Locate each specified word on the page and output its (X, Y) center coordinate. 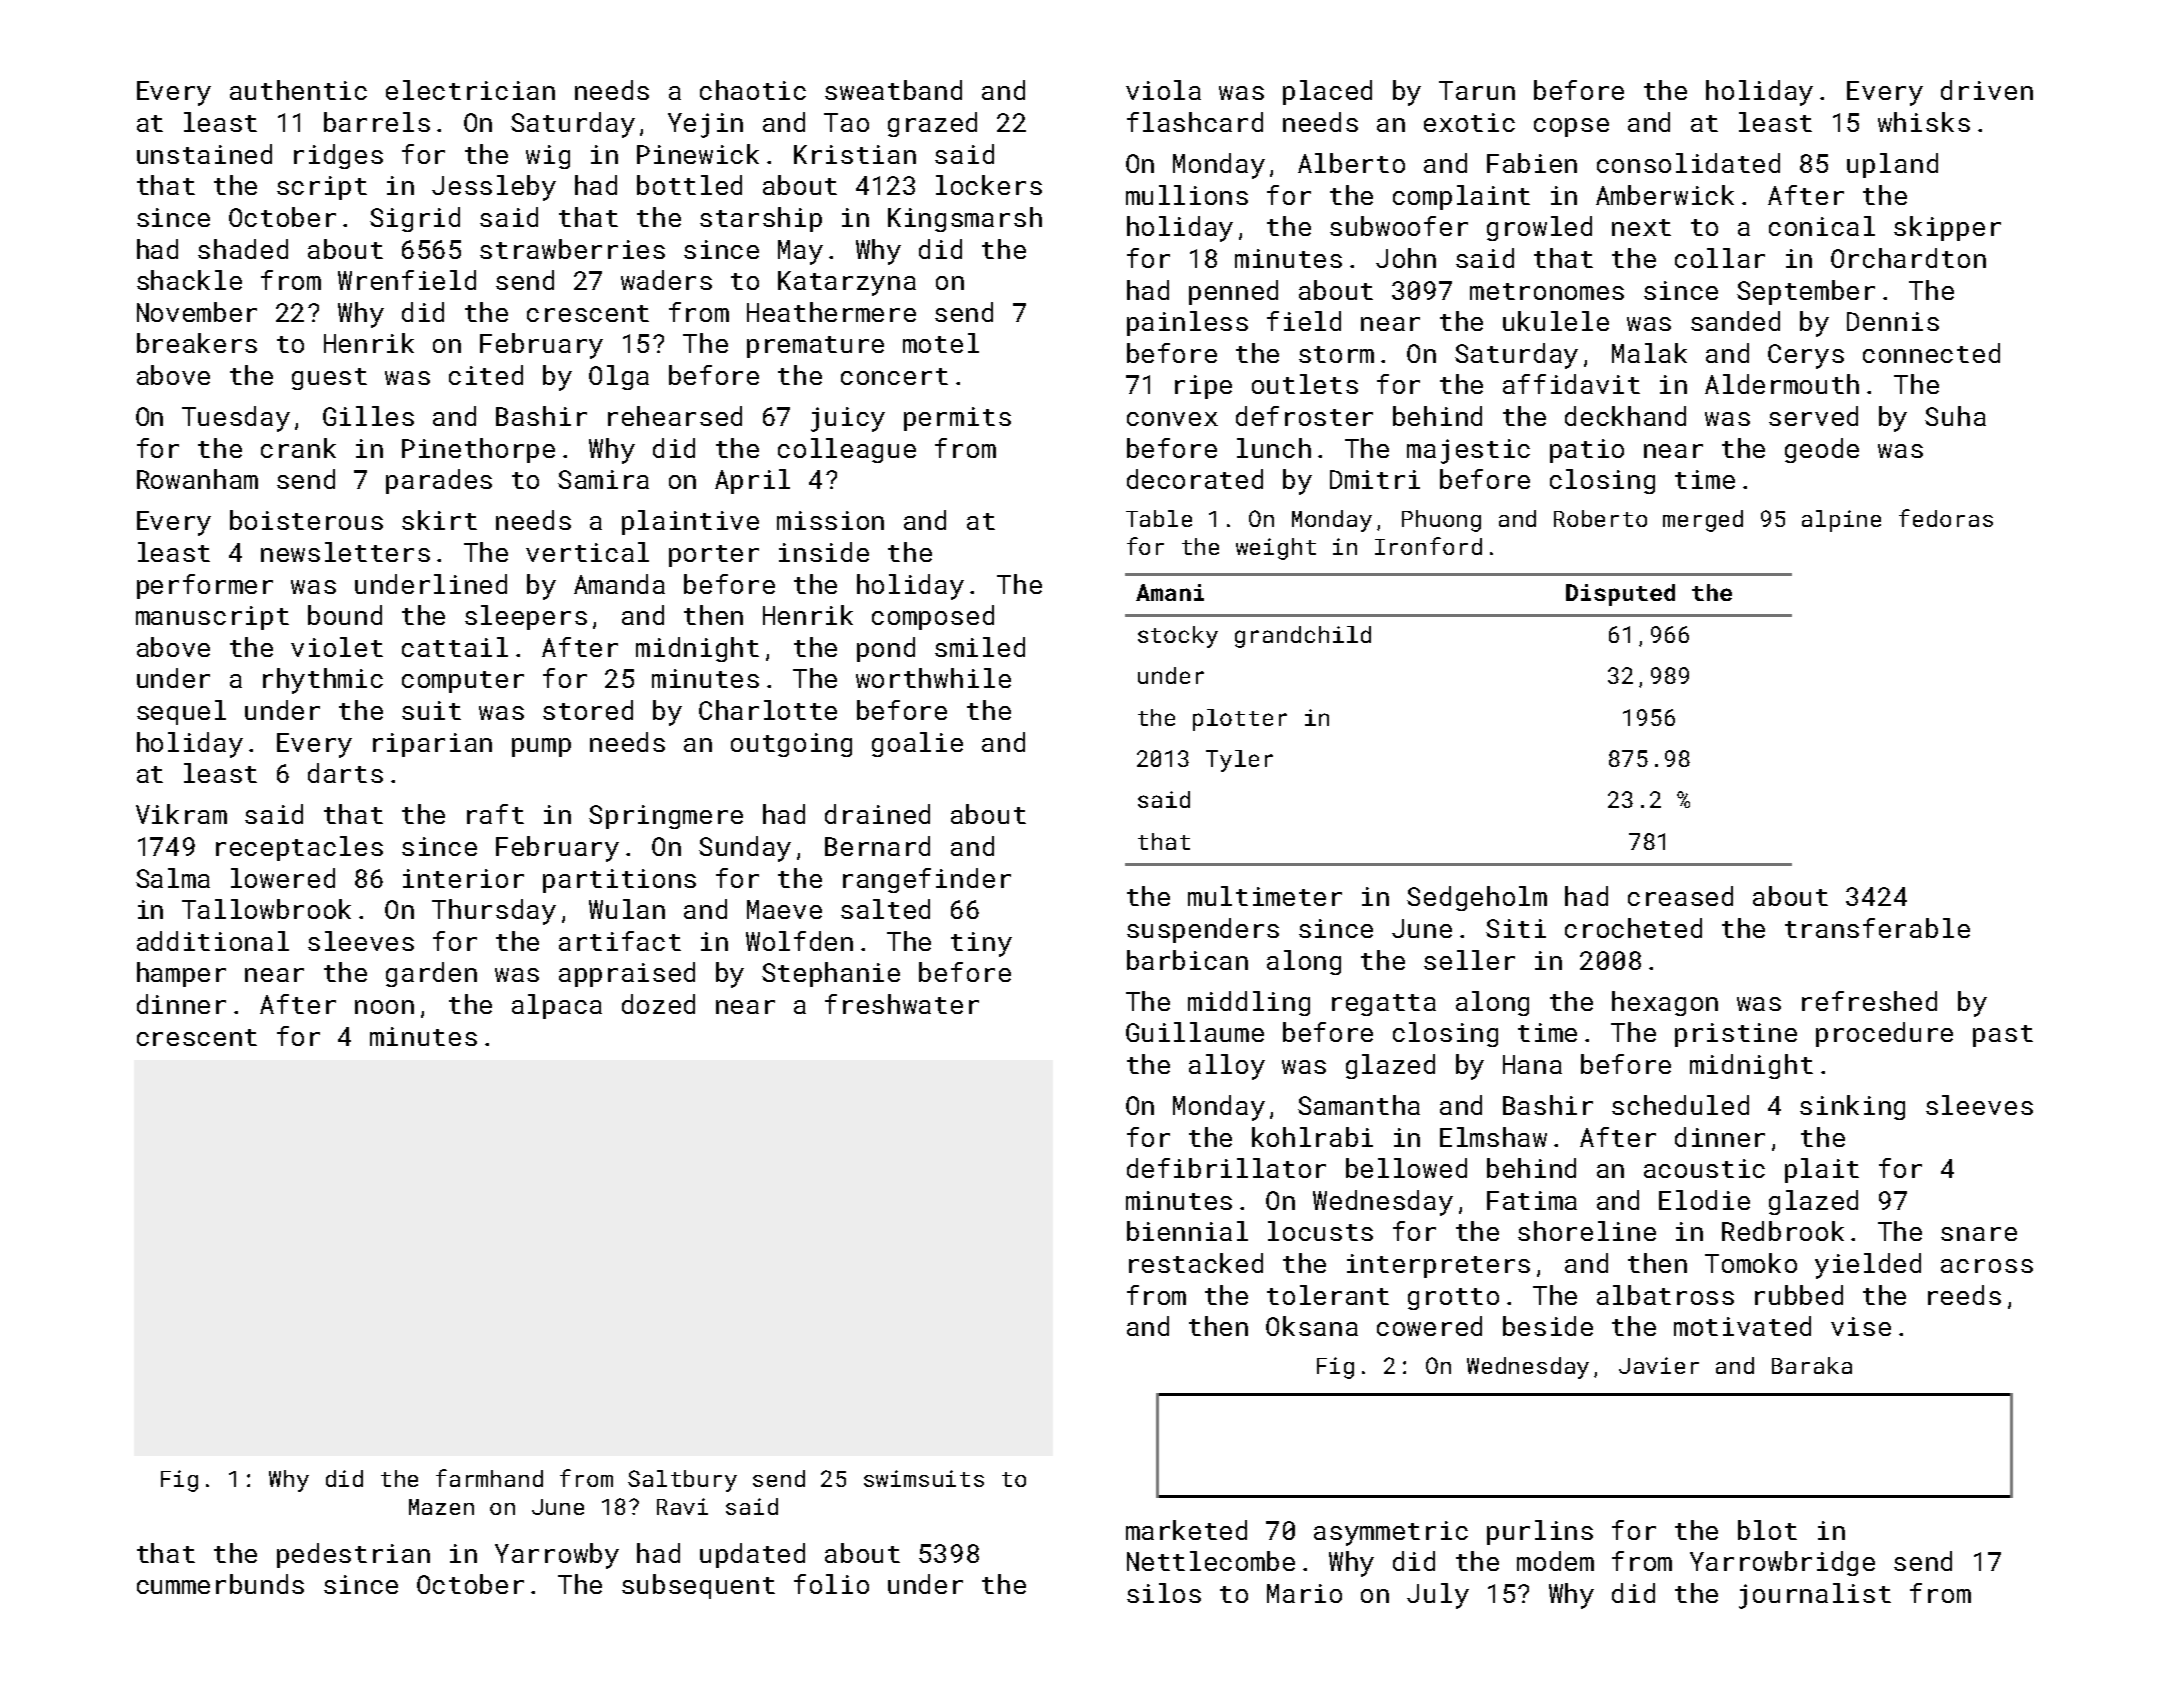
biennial (1187, 1231)
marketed (1186, 1530)
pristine (1736, 1035)
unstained (204, 154)
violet (337, 647)
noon (384, 1007)
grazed (932, 124)
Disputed (1620, 595)
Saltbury (682, 1481)
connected (1931, 353)
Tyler (1239, 761)
